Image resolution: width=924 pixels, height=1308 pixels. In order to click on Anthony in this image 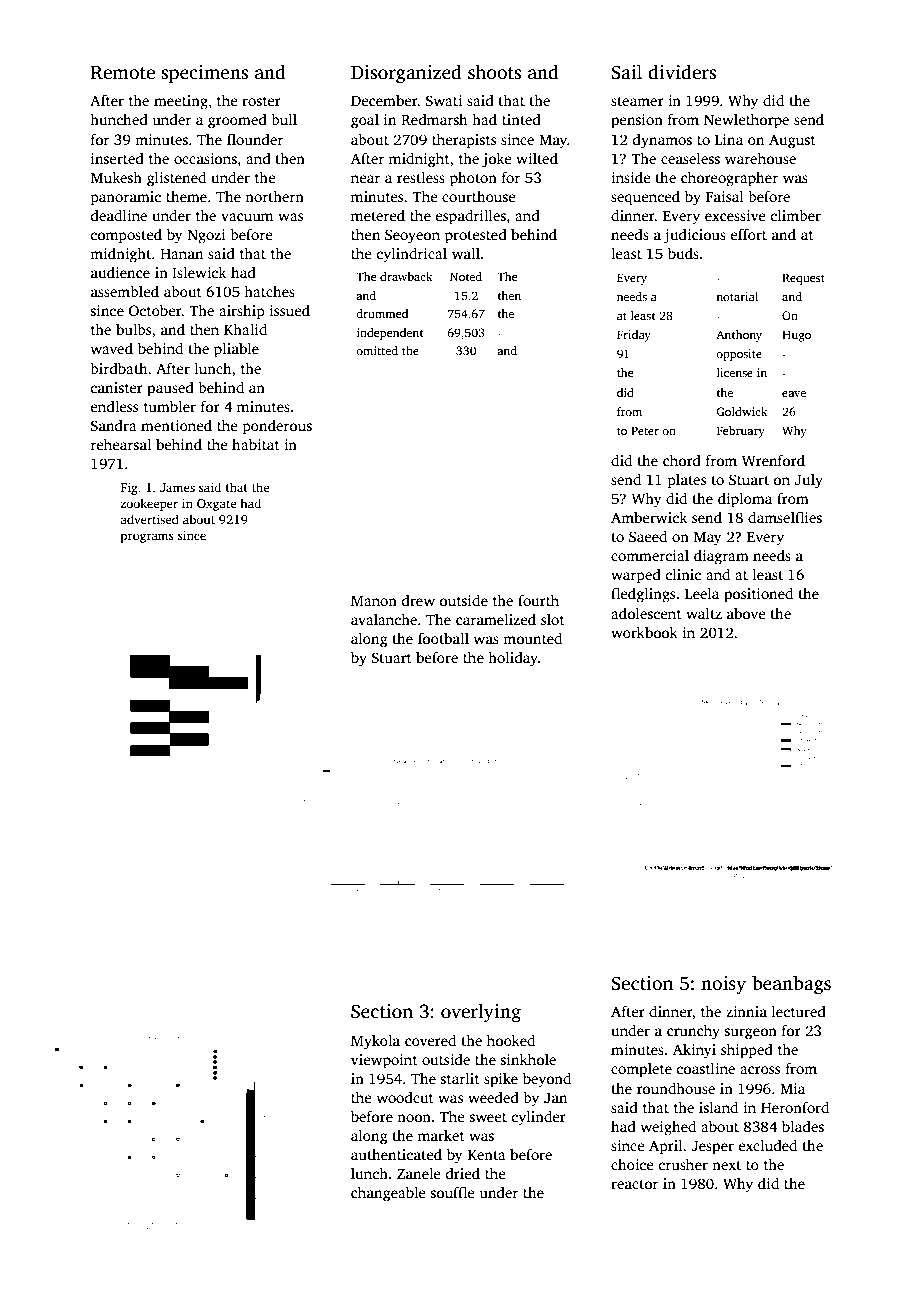, I will do `click(739, 336)`.
